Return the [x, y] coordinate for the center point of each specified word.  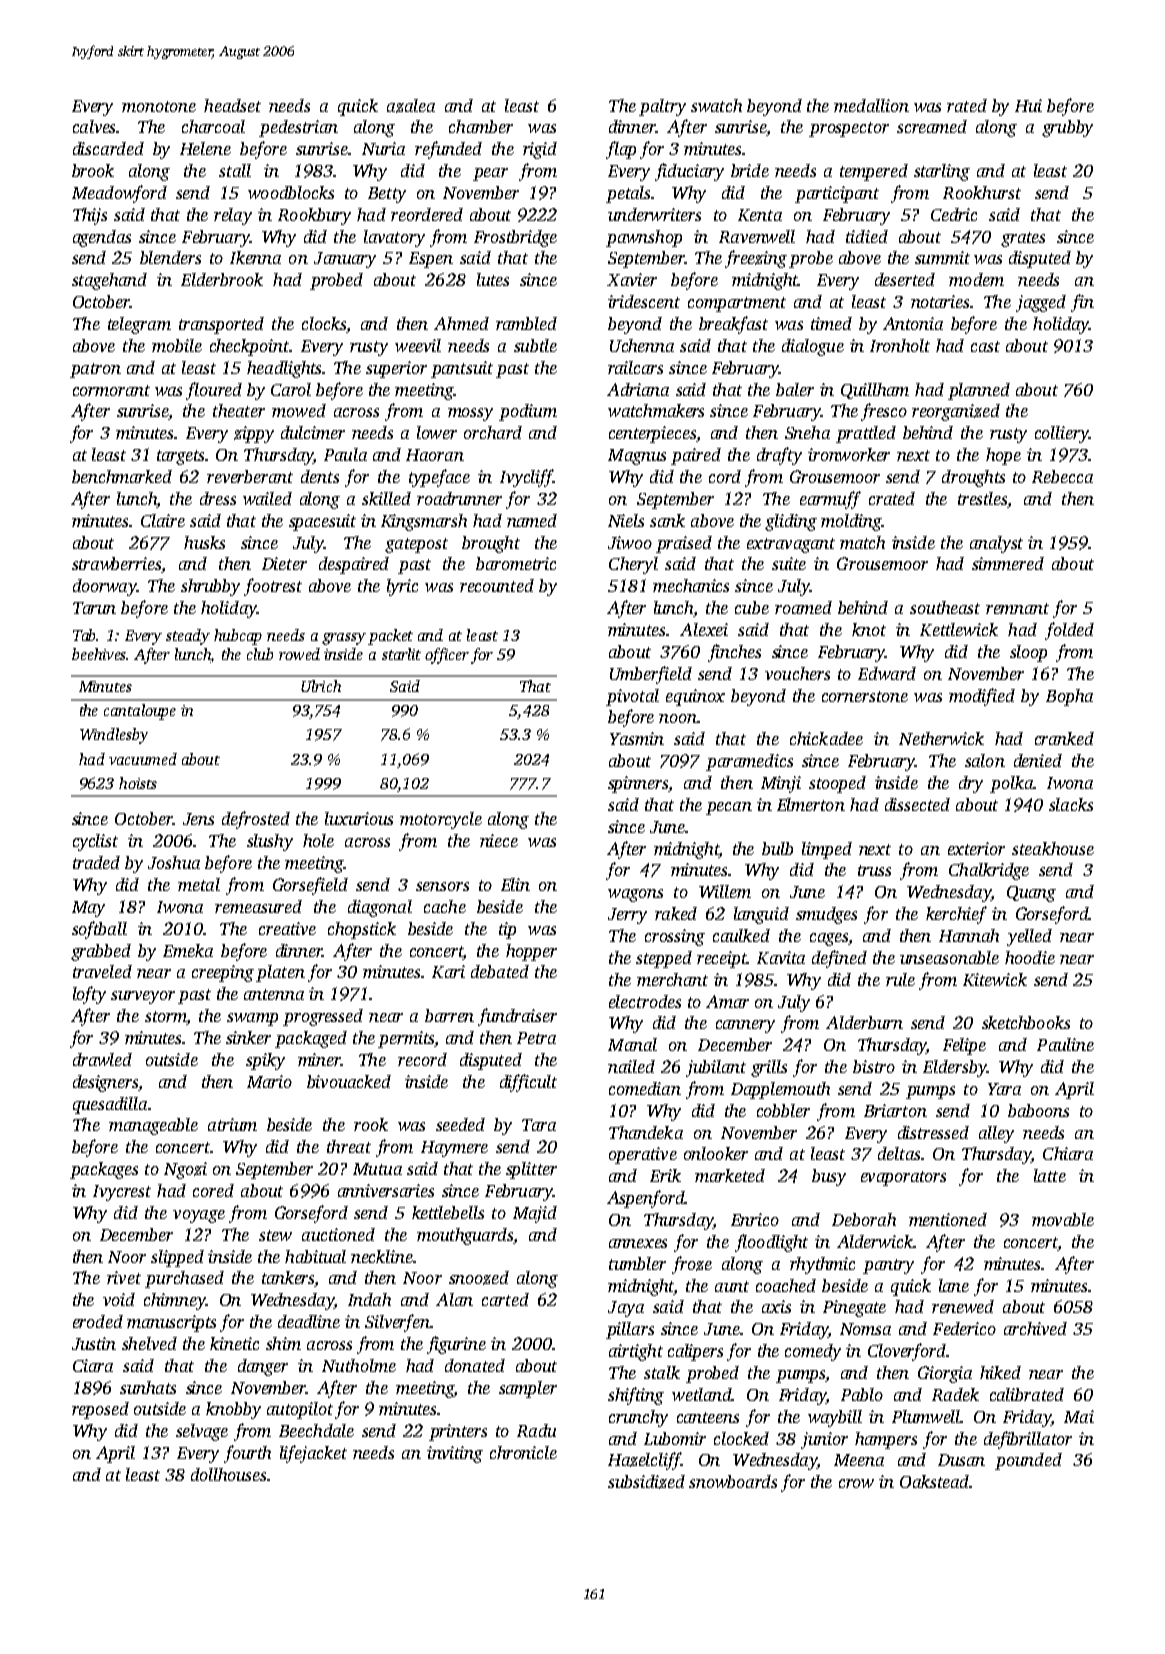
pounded [1028, 1461]
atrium [232, 1124]
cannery [745, 1026]
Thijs [90, 216]
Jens [198, 819]
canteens [708, 1417]
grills [769, 1068]
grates [1023, 239]
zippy [254, 434]
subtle [535, 345]
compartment [737, 304]
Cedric [954, 214]
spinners [638, 784]
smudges [826, 915]
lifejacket [313, 1454]
